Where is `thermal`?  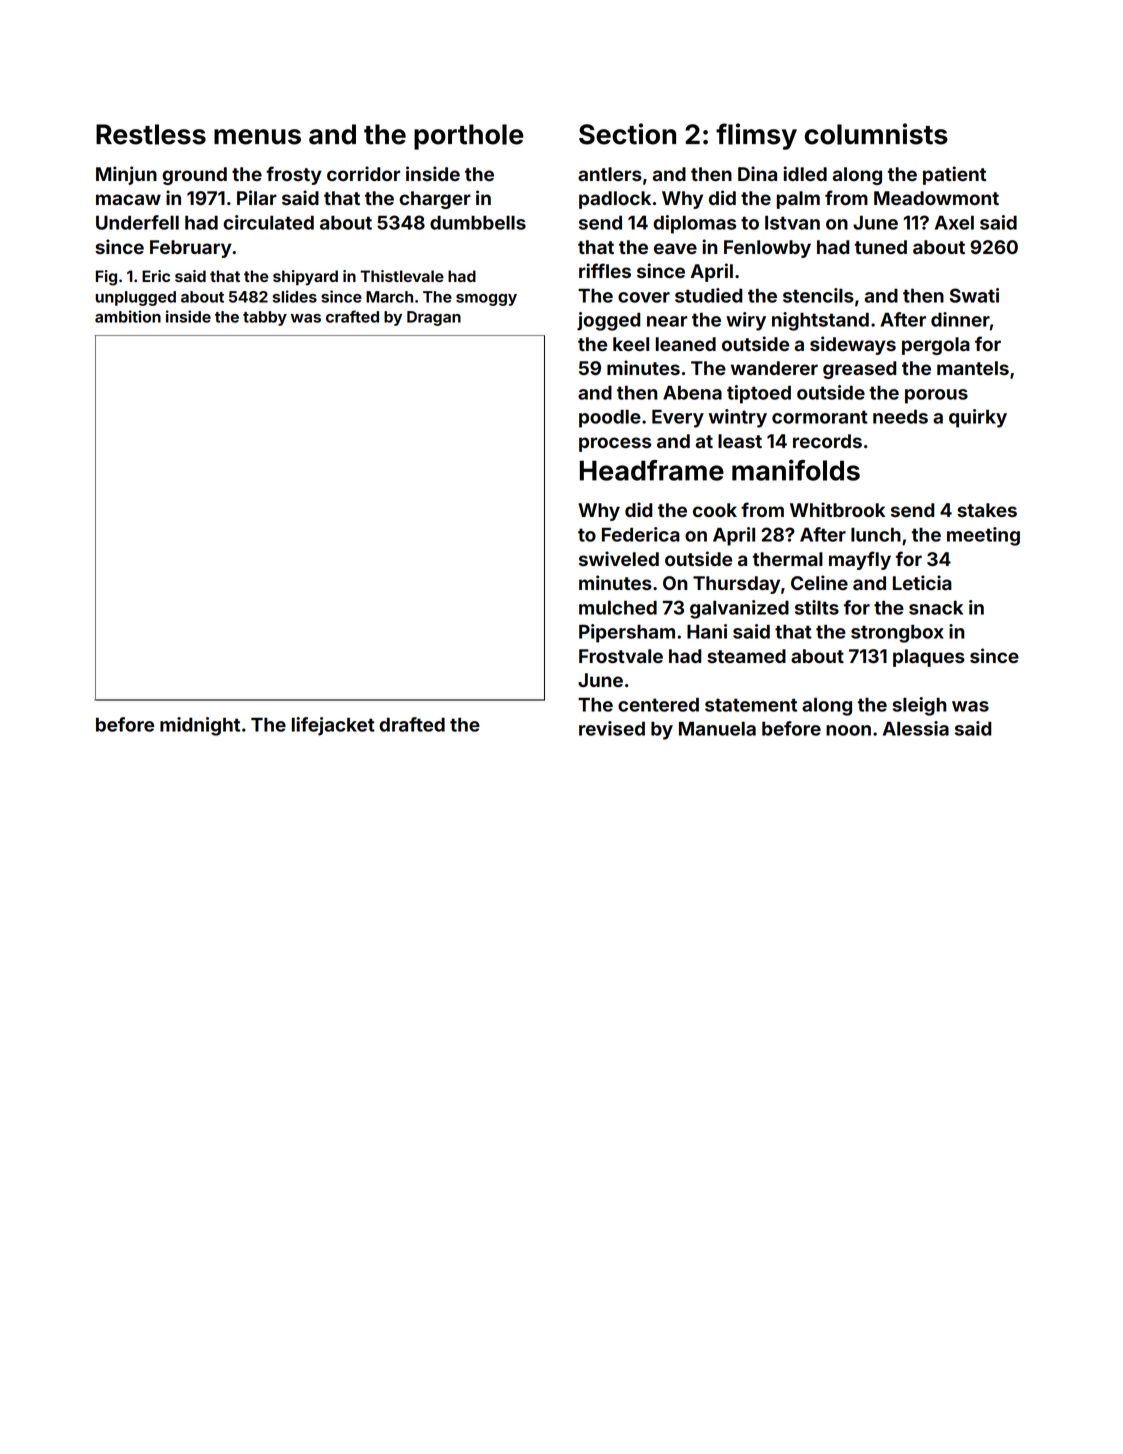 thermal is located at coordinates (788, 559).
